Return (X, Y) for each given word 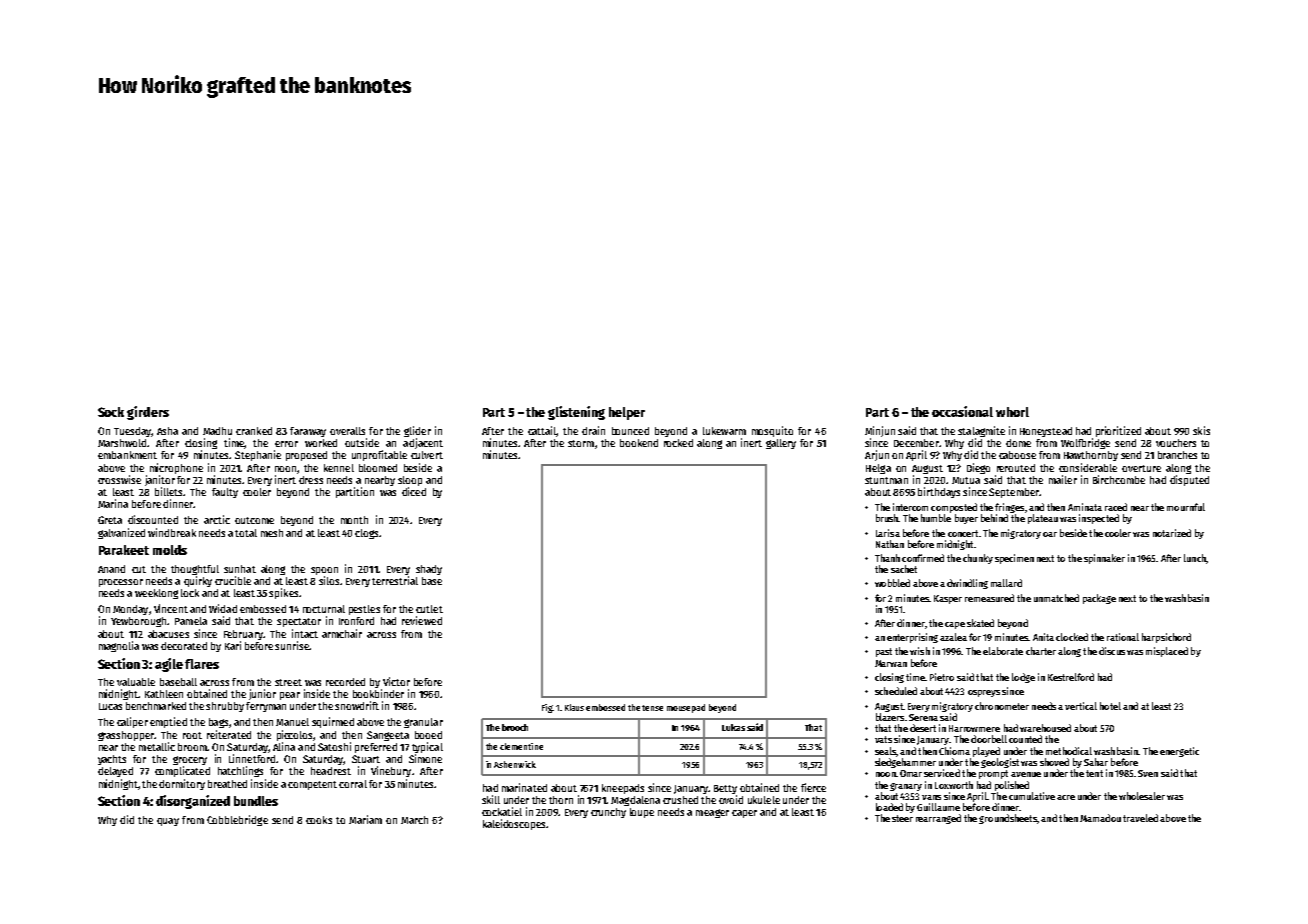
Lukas (733, 727)
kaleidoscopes (514, 824)
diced (414, 491)
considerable (1088, 467)
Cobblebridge (237, 820)
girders (148, 413)
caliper (132, 722)
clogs (366, 534)
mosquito (772, 431)
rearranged (938, 819)
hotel (1110, 706)
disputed (1189, 480)
